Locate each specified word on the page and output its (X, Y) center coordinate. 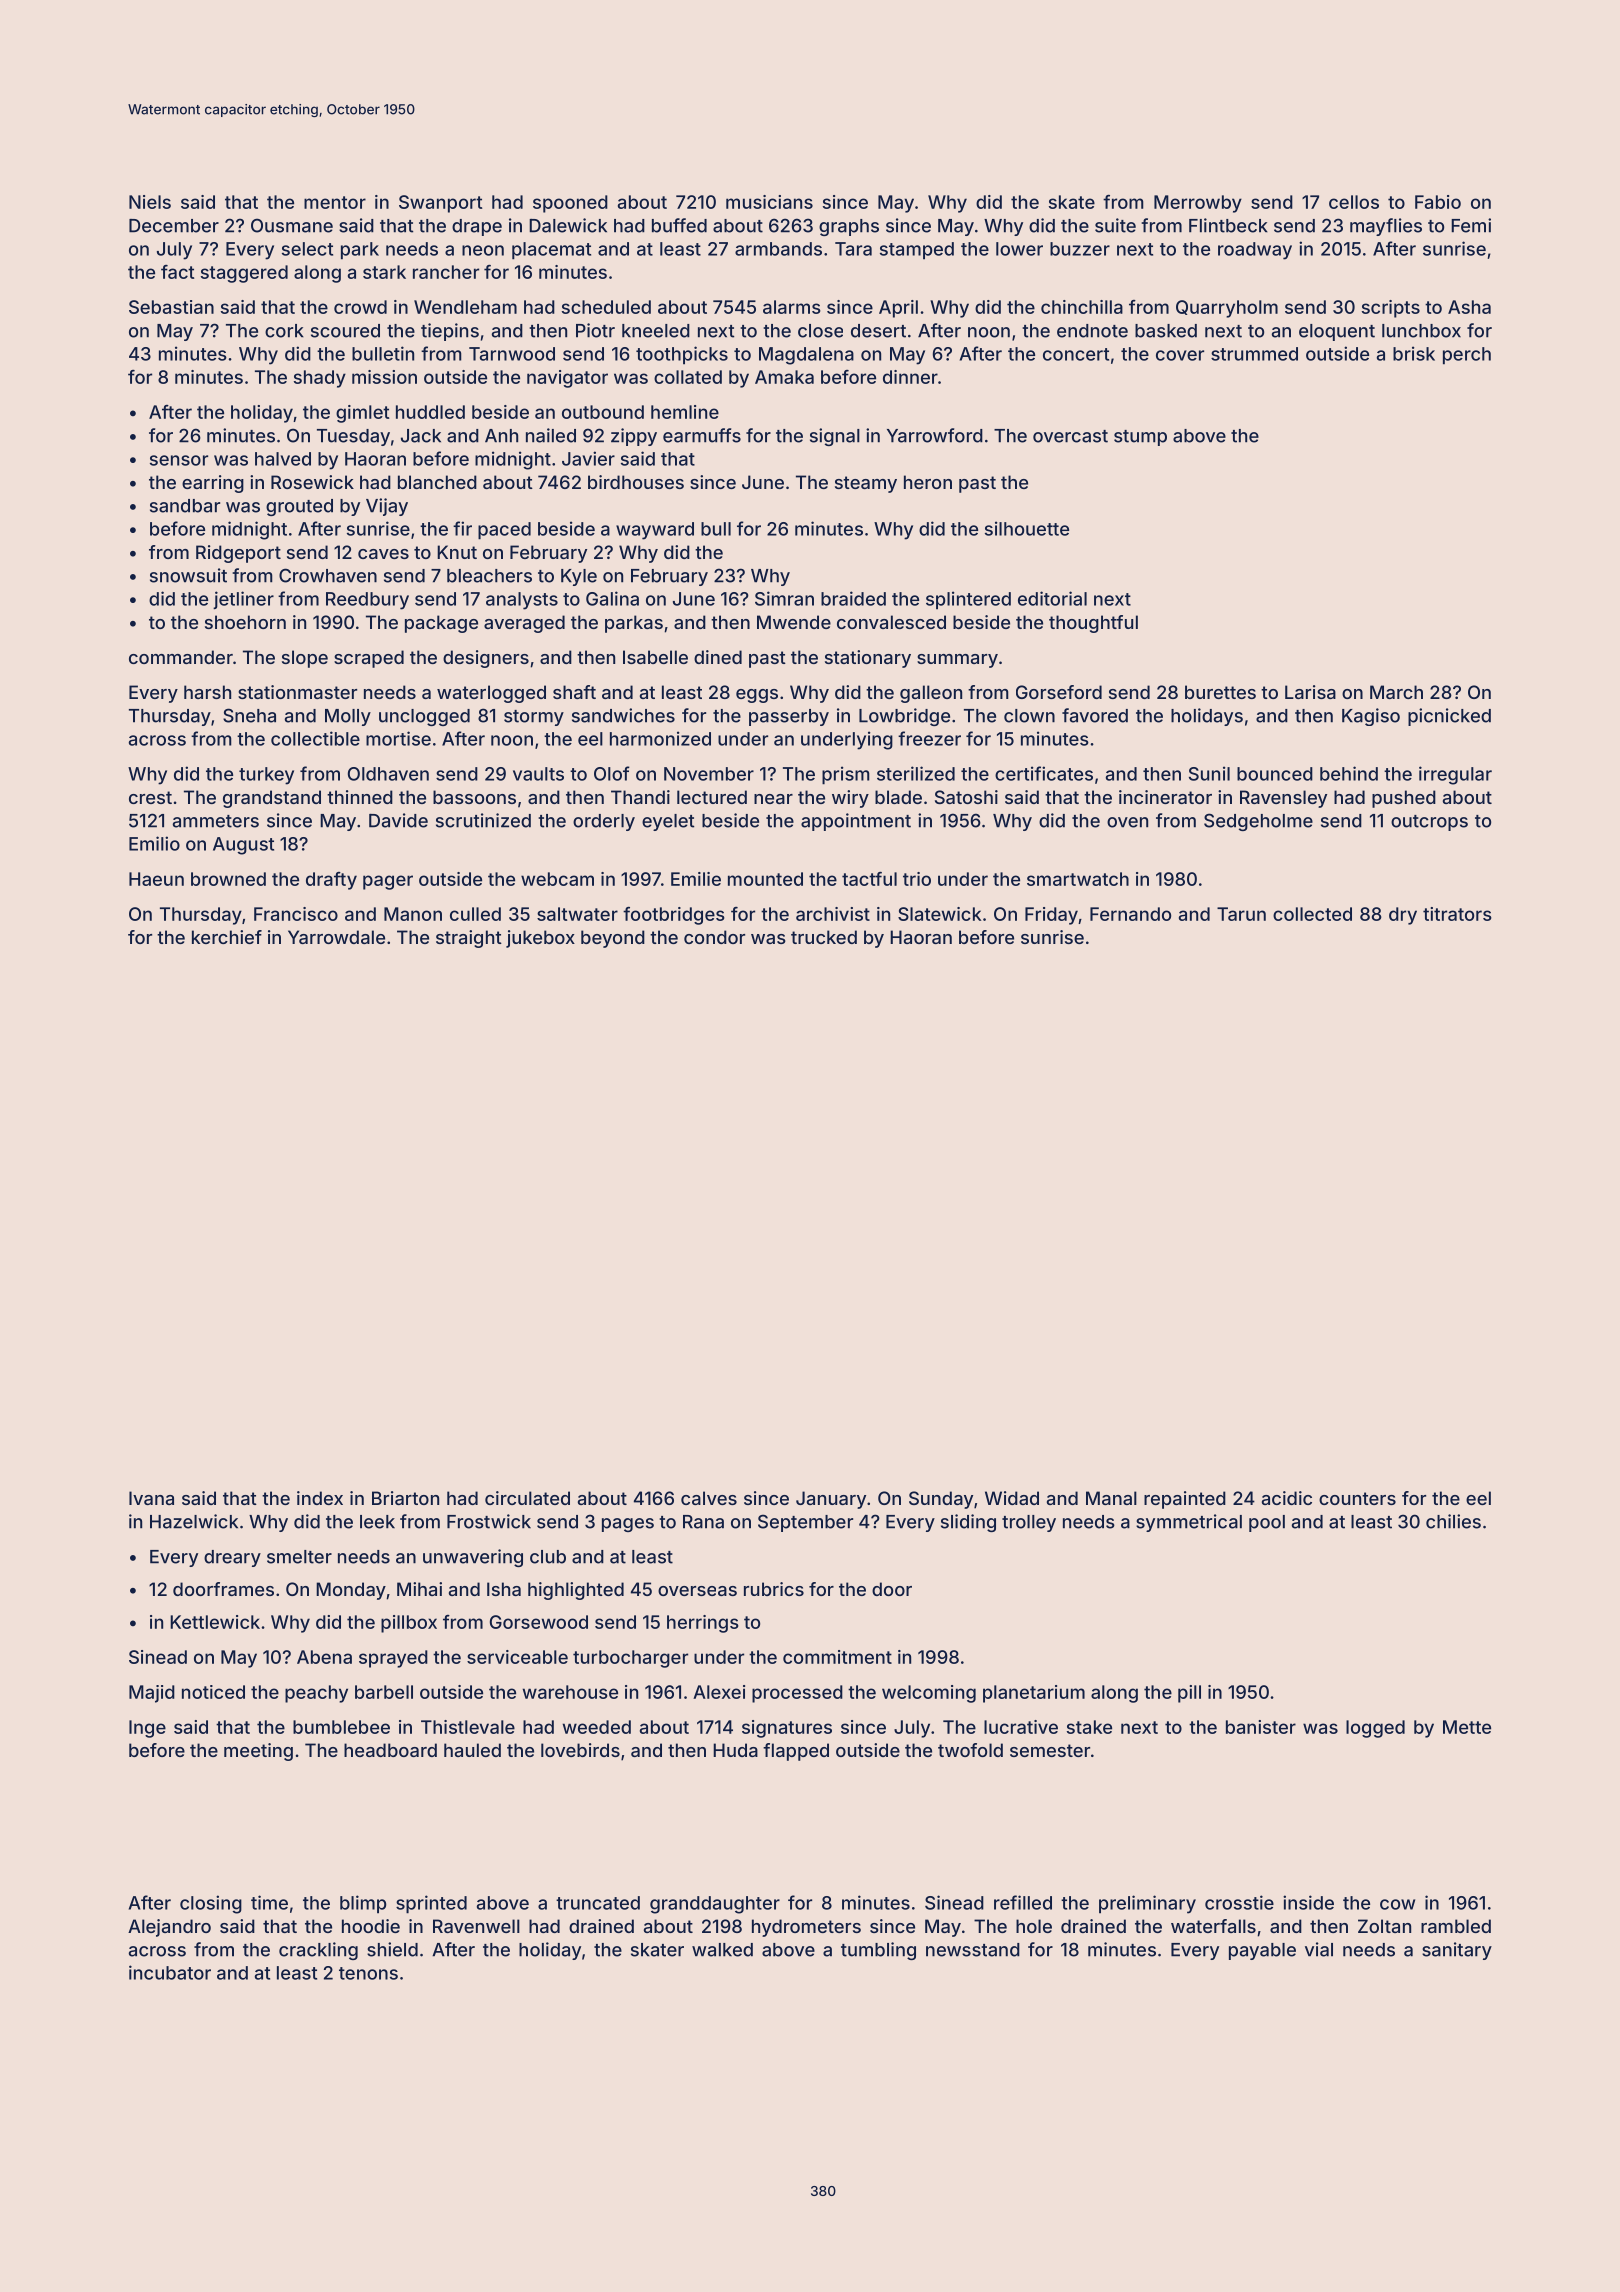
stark (384, 272)
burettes (1220, 692)
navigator (567, 379)
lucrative (1021, 1727)
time (269, 1902)
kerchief (227, 937)
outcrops (1429, 823)
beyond (613, 939)
